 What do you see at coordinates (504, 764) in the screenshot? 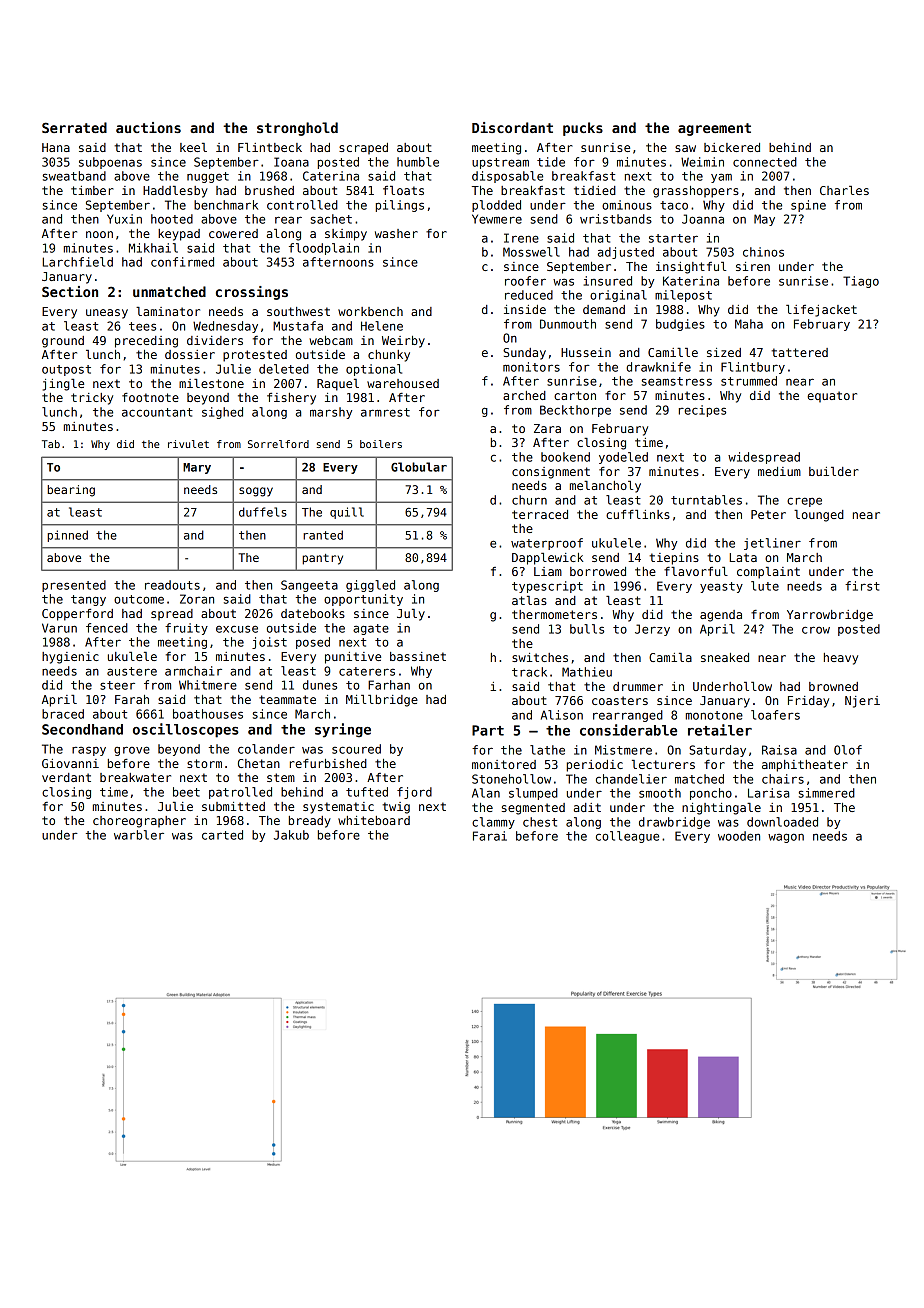
I see `monitored` at bounding box center [504, 764].
